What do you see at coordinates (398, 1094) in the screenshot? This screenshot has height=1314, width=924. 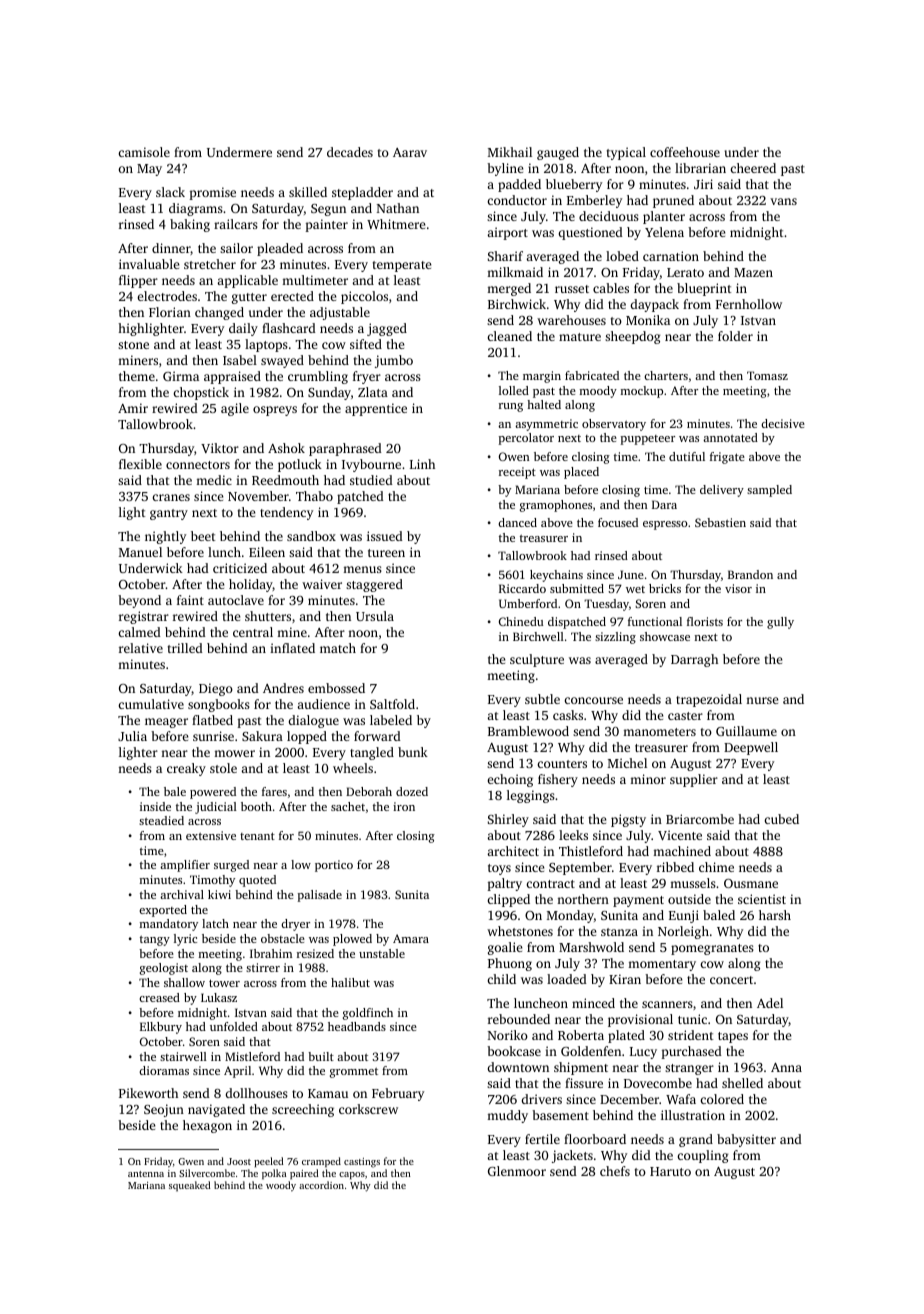 I see `February` at bounding box center [398, 1094].
